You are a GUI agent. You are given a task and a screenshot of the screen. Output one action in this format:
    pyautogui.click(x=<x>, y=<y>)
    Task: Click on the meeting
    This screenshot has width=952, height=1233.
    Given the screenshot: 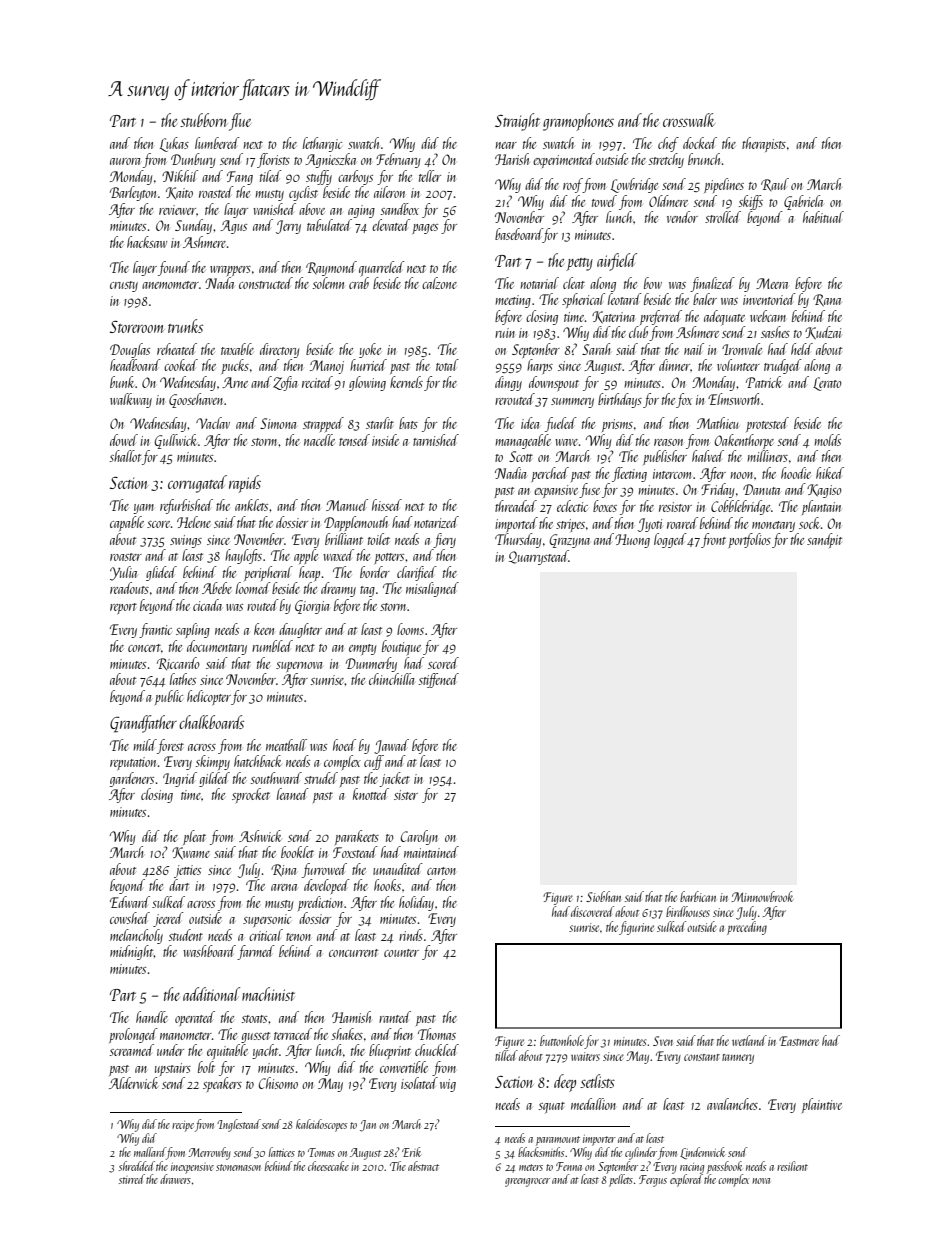 What is the action you would take?
    pyautogui.click(x=513, y=301)
